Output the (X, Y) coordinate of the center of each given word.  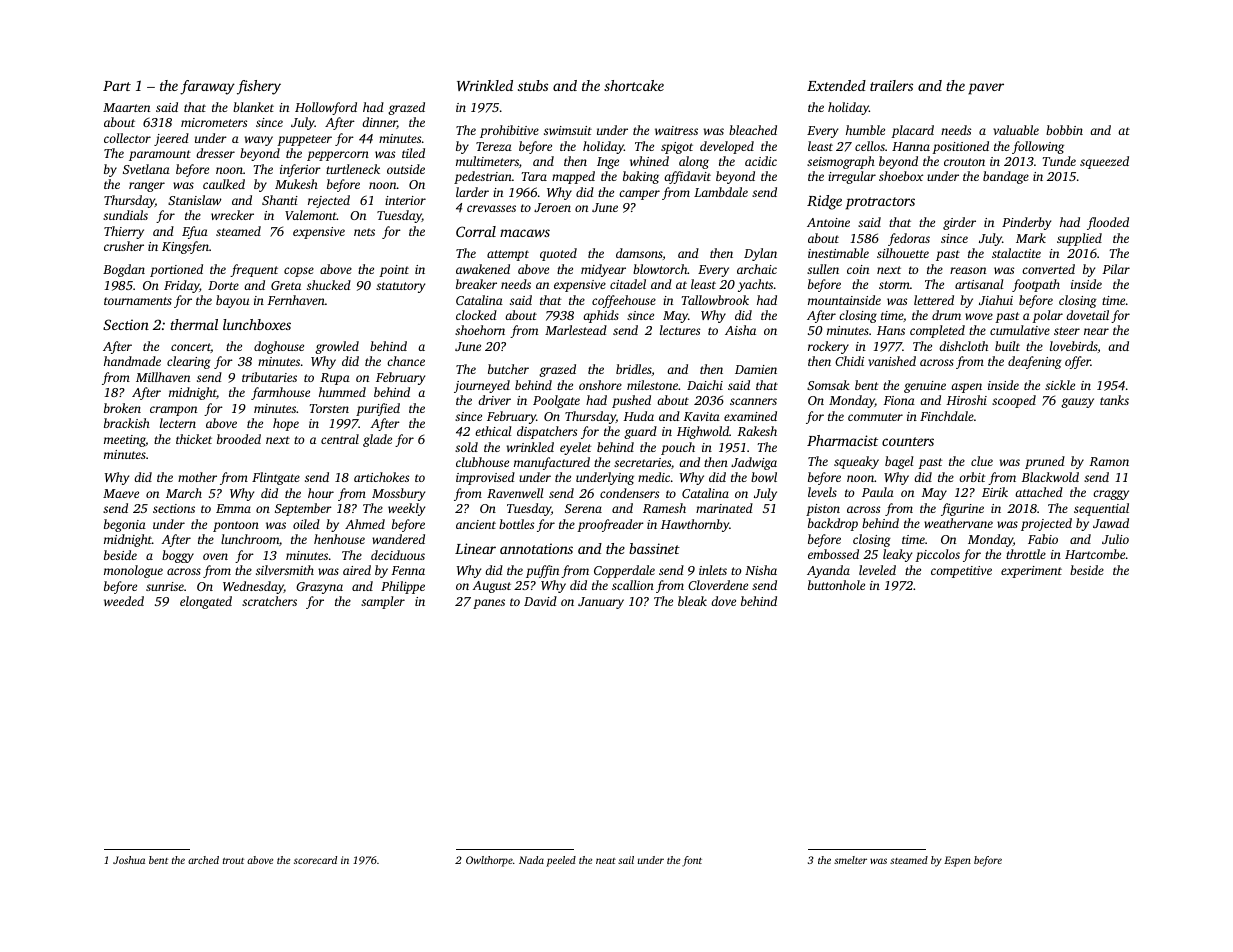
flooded (1108, 223)
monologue (133, 571)
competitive (961, 572)
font (692, 861)
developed (727, 147)
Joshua (129, 860)
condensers (629, 493)
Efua (195, 232)
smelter (850, 860)
